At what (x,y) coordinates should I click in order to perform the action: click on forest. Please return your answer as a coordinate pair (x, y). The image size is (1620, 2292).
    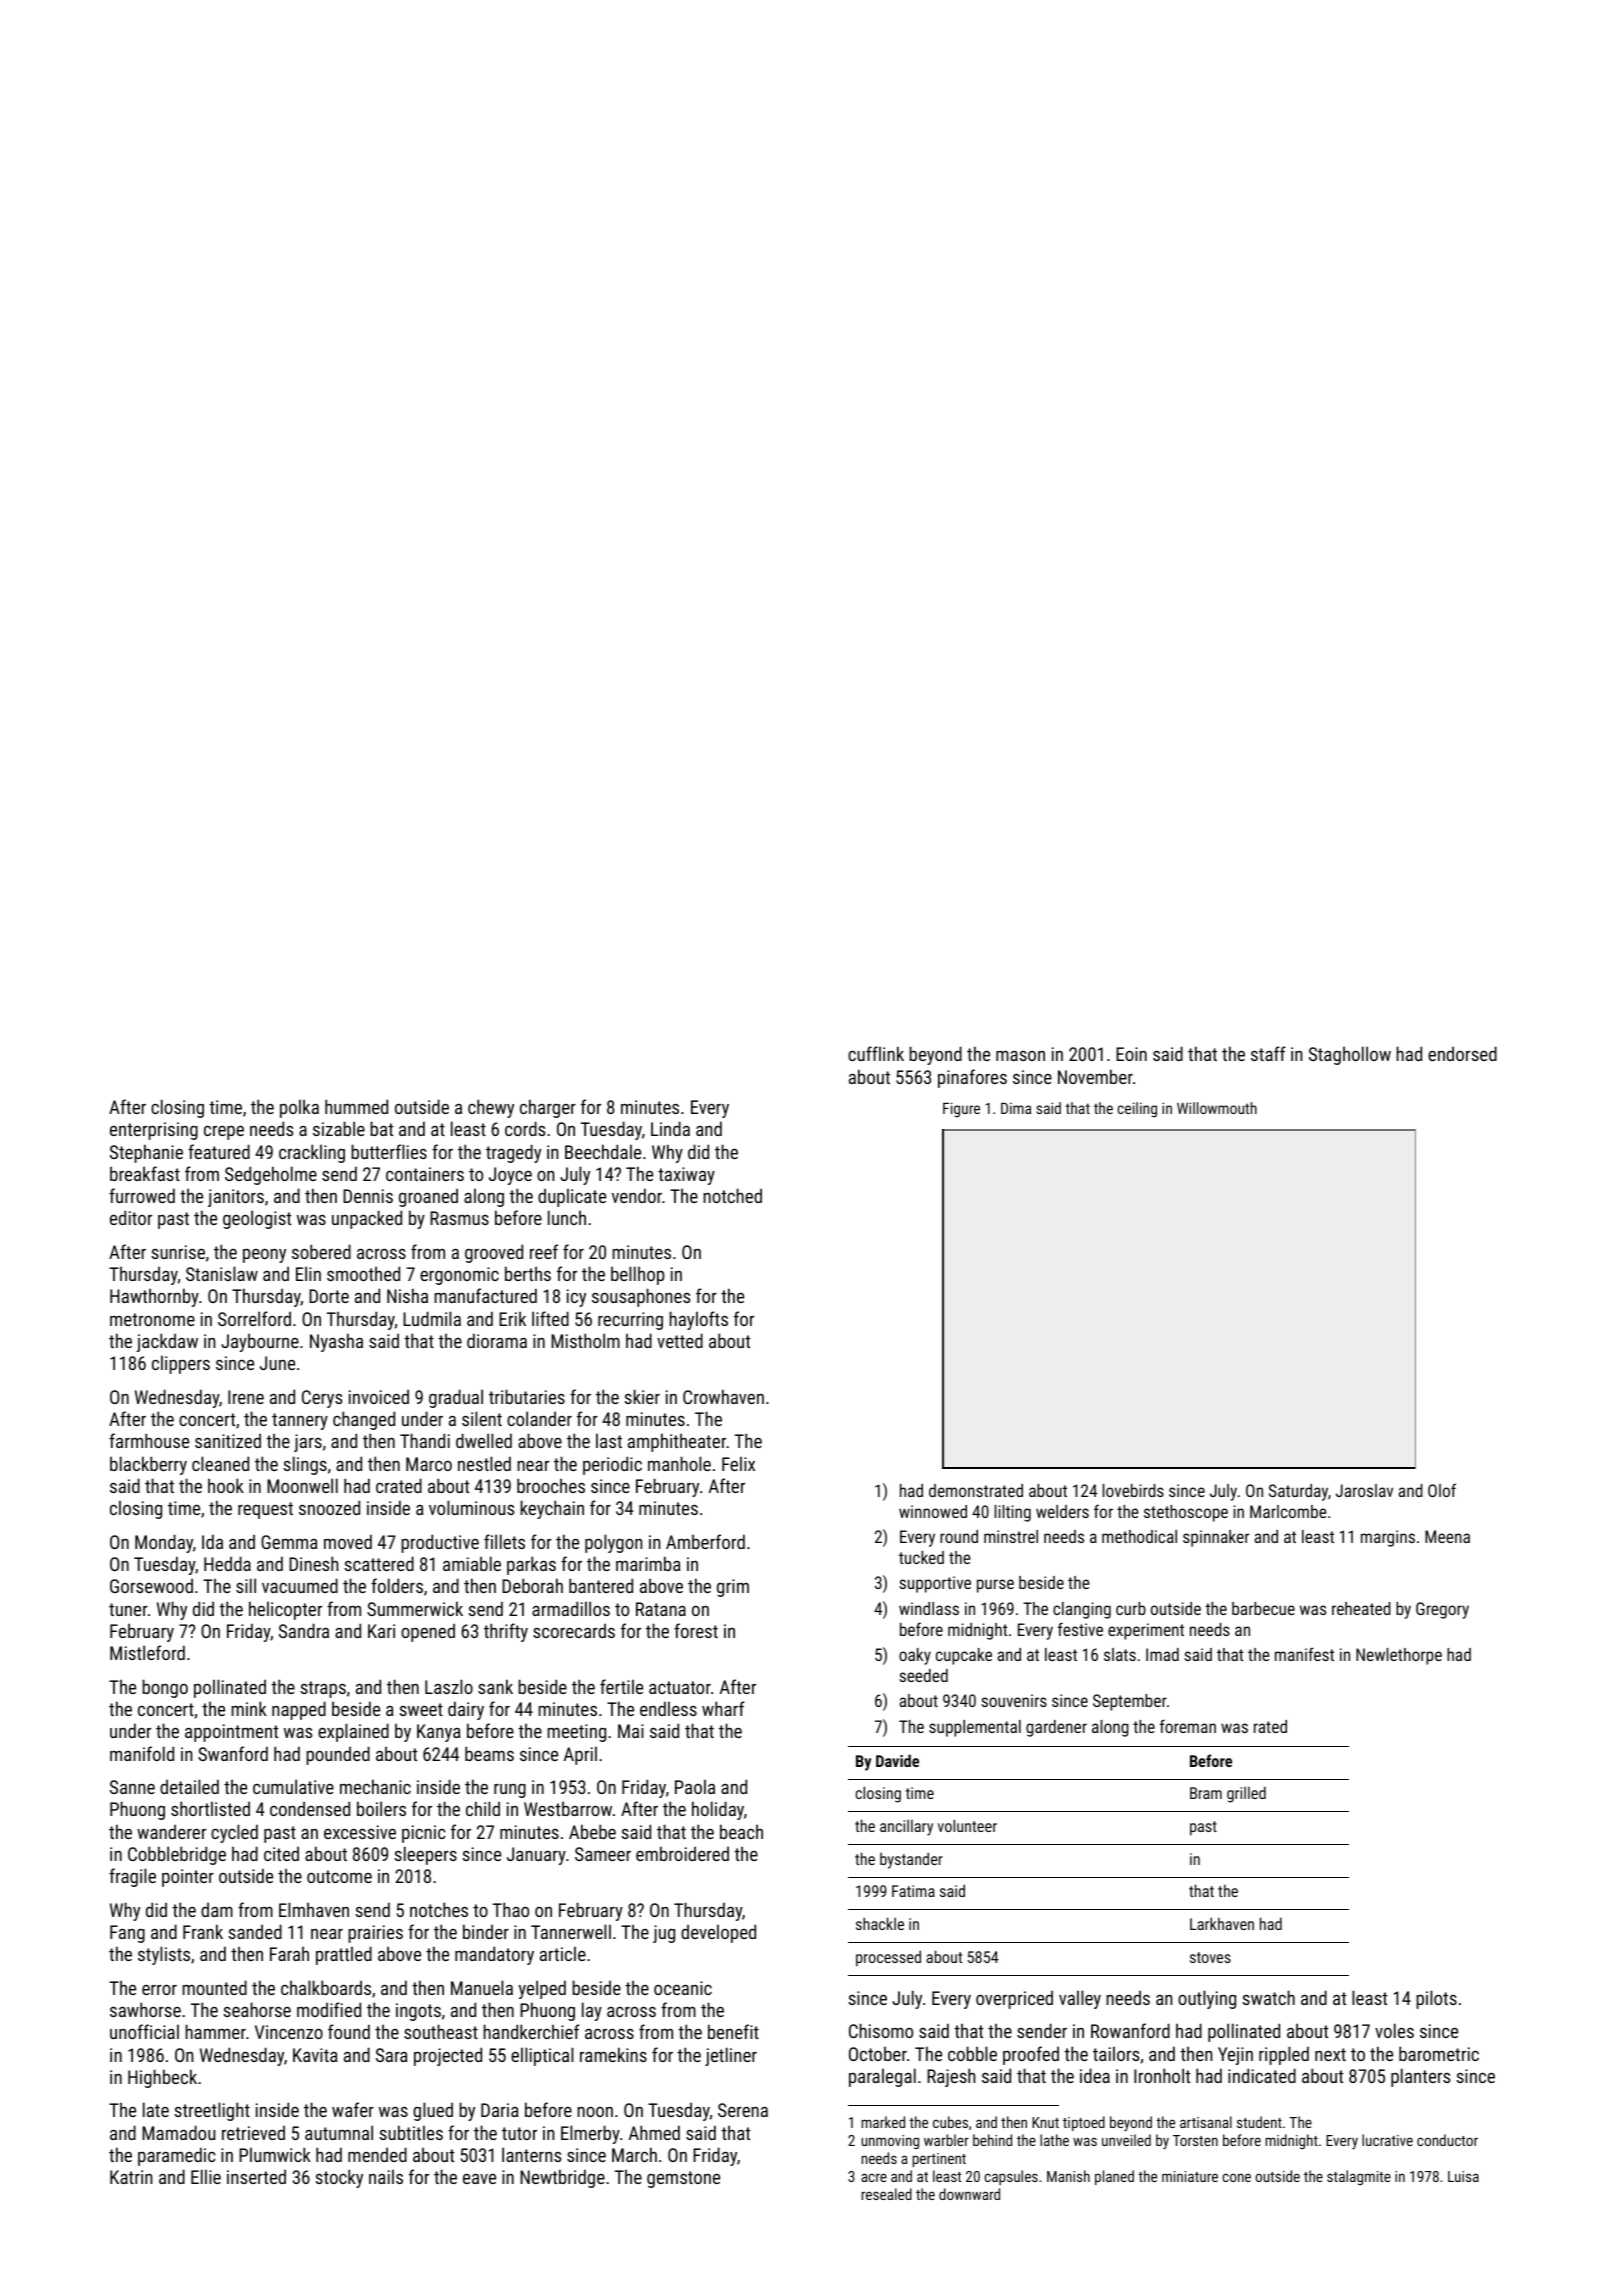
    Looking at the image, I should click on (696, 1630).
